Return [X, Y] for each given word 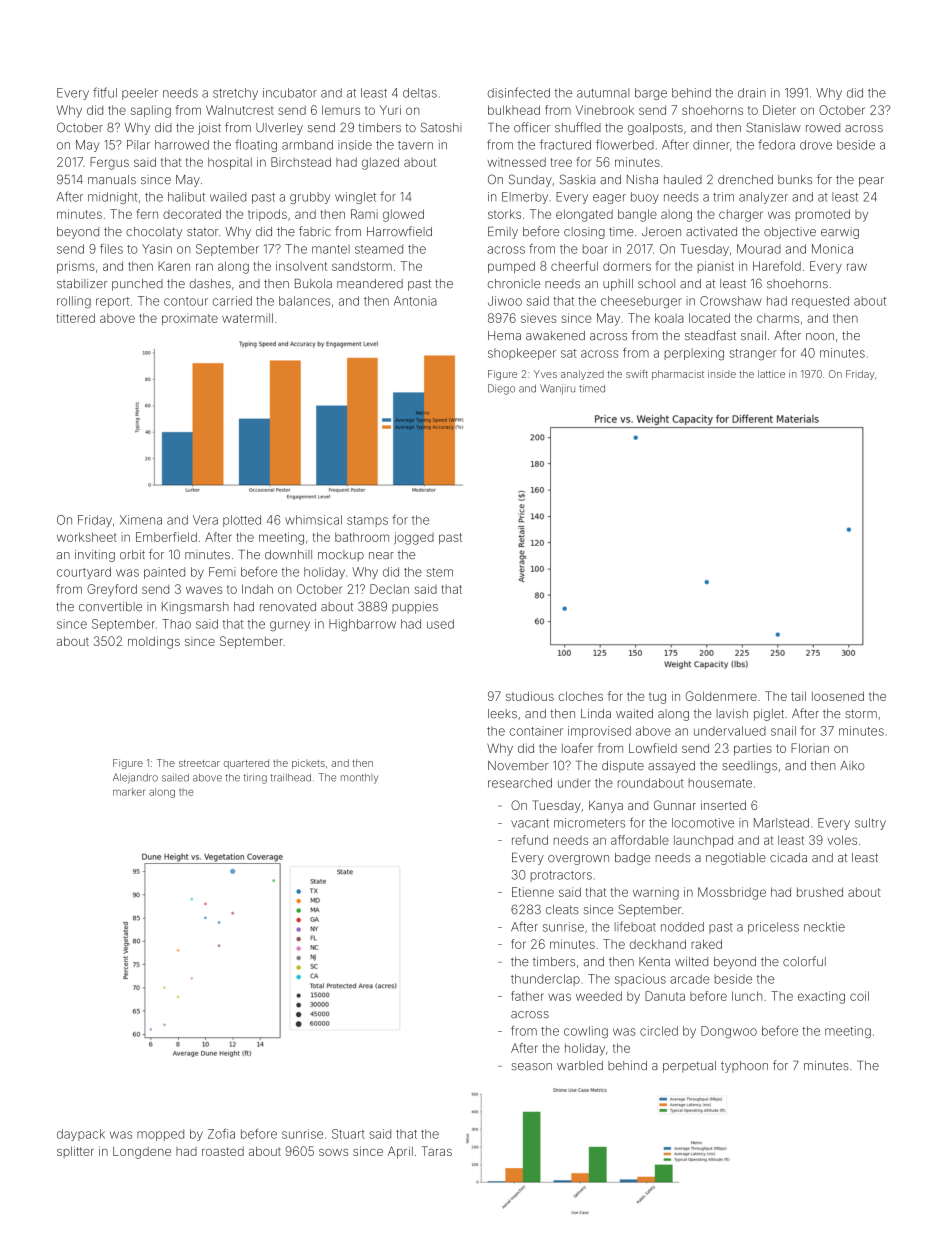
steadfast [710, 335]
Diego [501, 389]
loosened [838, 696]
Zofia [221, 1134]
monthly [359, 779]
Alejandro [135, 778]
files [111, 249]
